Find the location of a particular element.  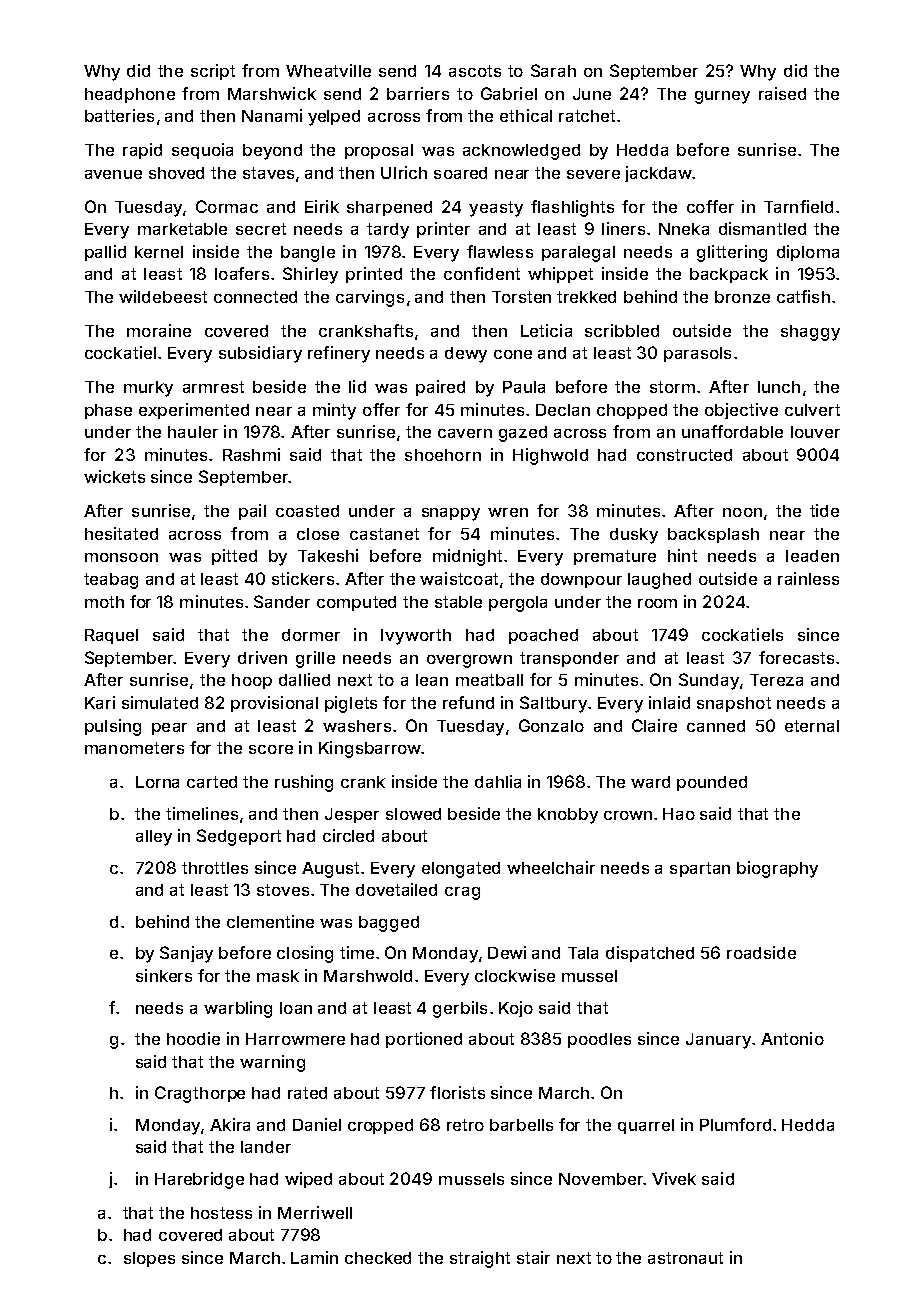

Sander is located at coordinates (282, 601).
